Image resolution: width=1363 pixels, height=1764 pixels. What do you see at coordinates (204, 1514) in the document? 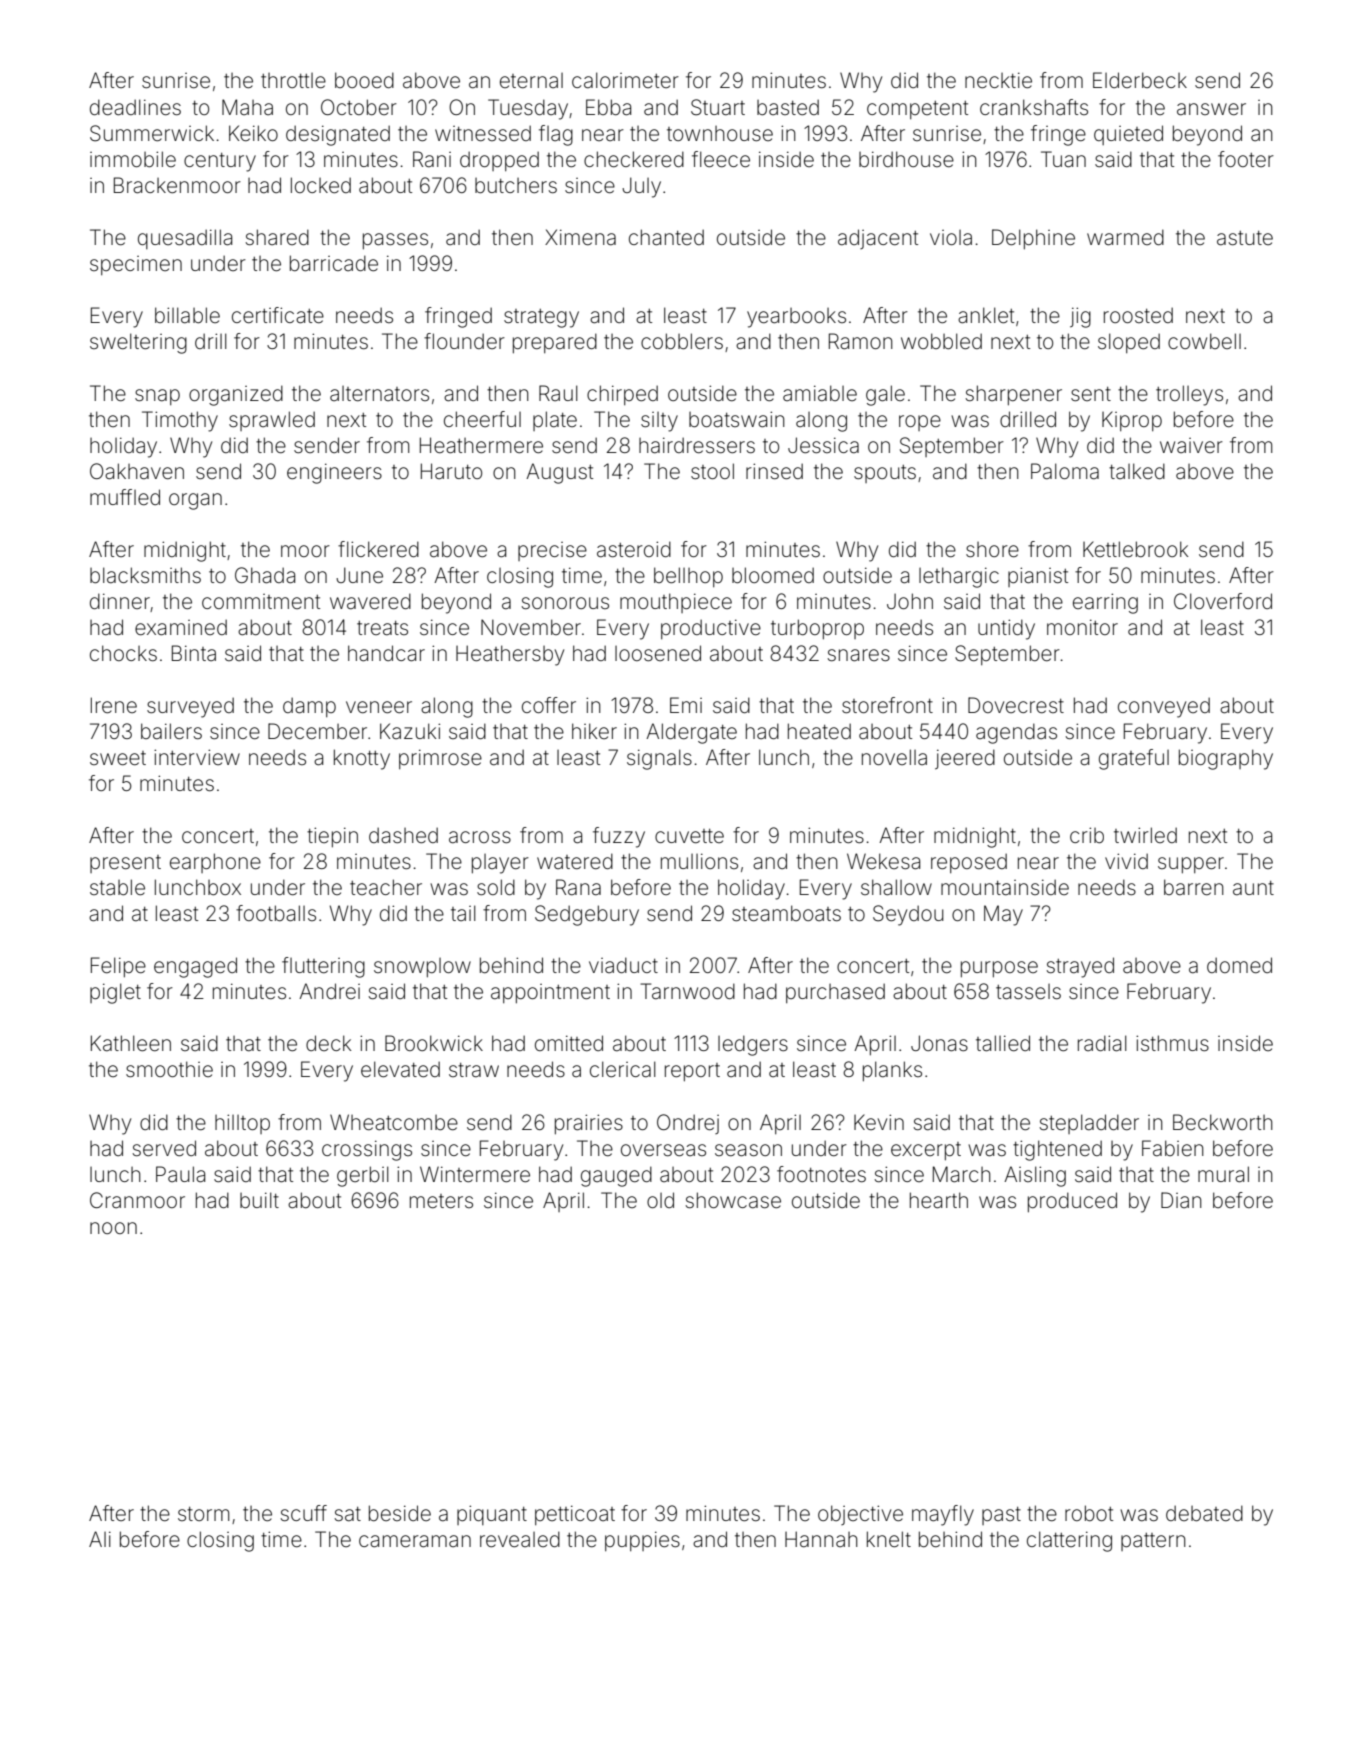
I see `storm` at bounding box center [204, 1514].
